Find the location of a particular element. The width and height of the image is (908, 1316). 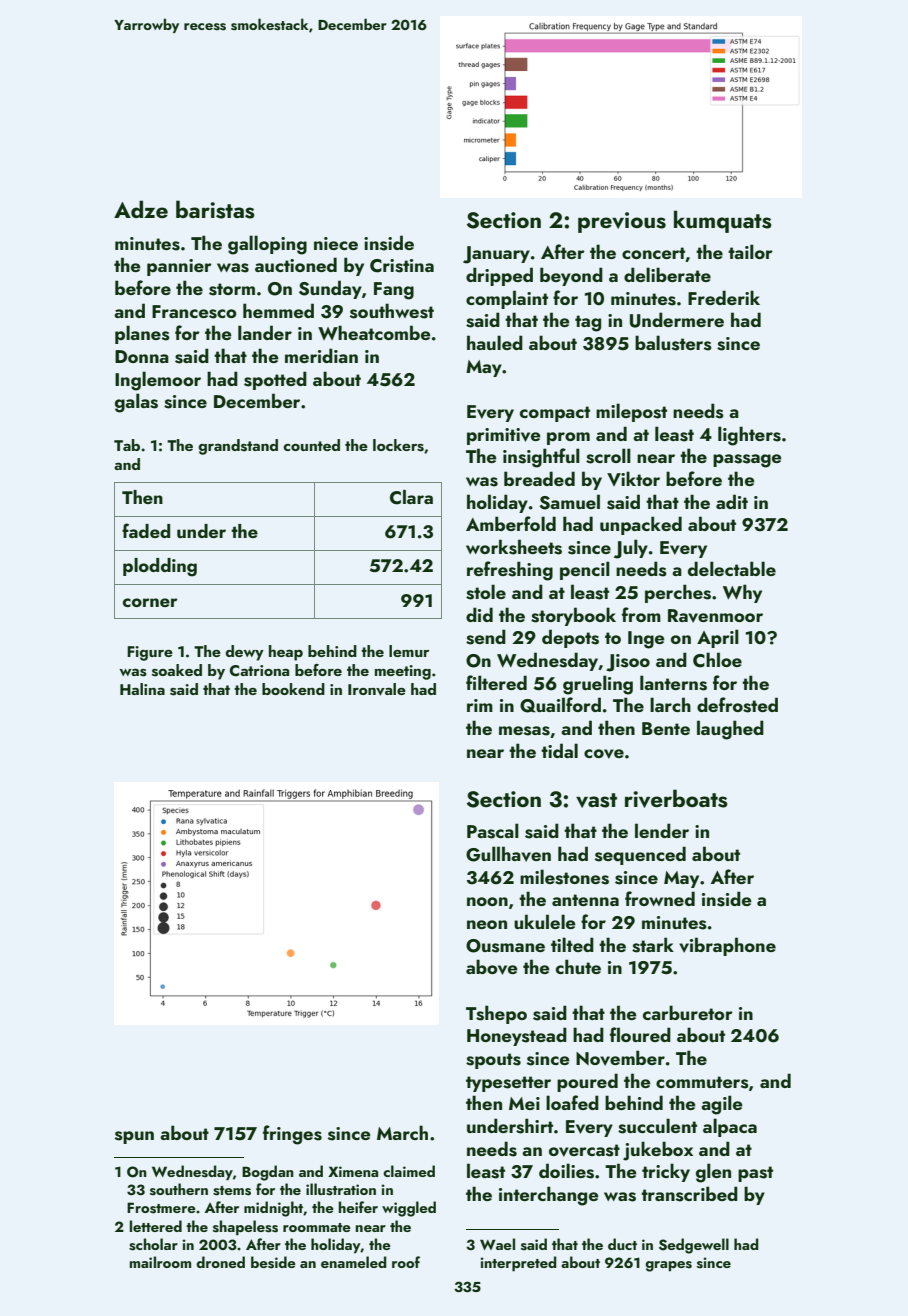

laughed is located at coordinates (730, 730).
